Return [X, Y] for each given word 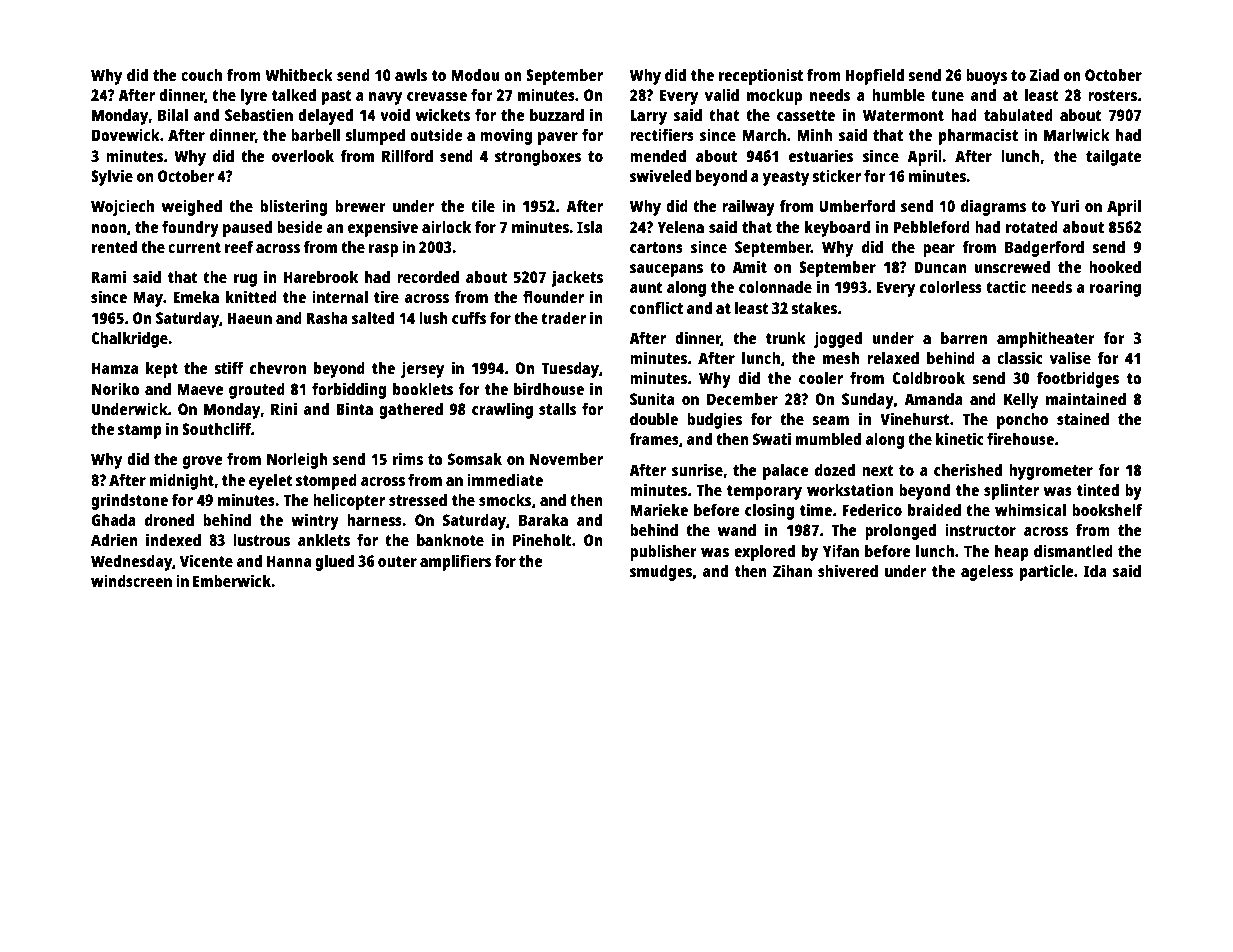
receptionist [761, 76]
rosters [1112, 95]
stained [1083, 418]
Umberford [857, 206]
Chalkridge [129, 339]
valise [1070, 357]
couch [201, 75]
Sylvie [112, 177]
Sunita [652, 398]
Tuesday [570, 370]
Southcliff [216, 428]
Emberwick [232, 580]
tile [483, 205]
